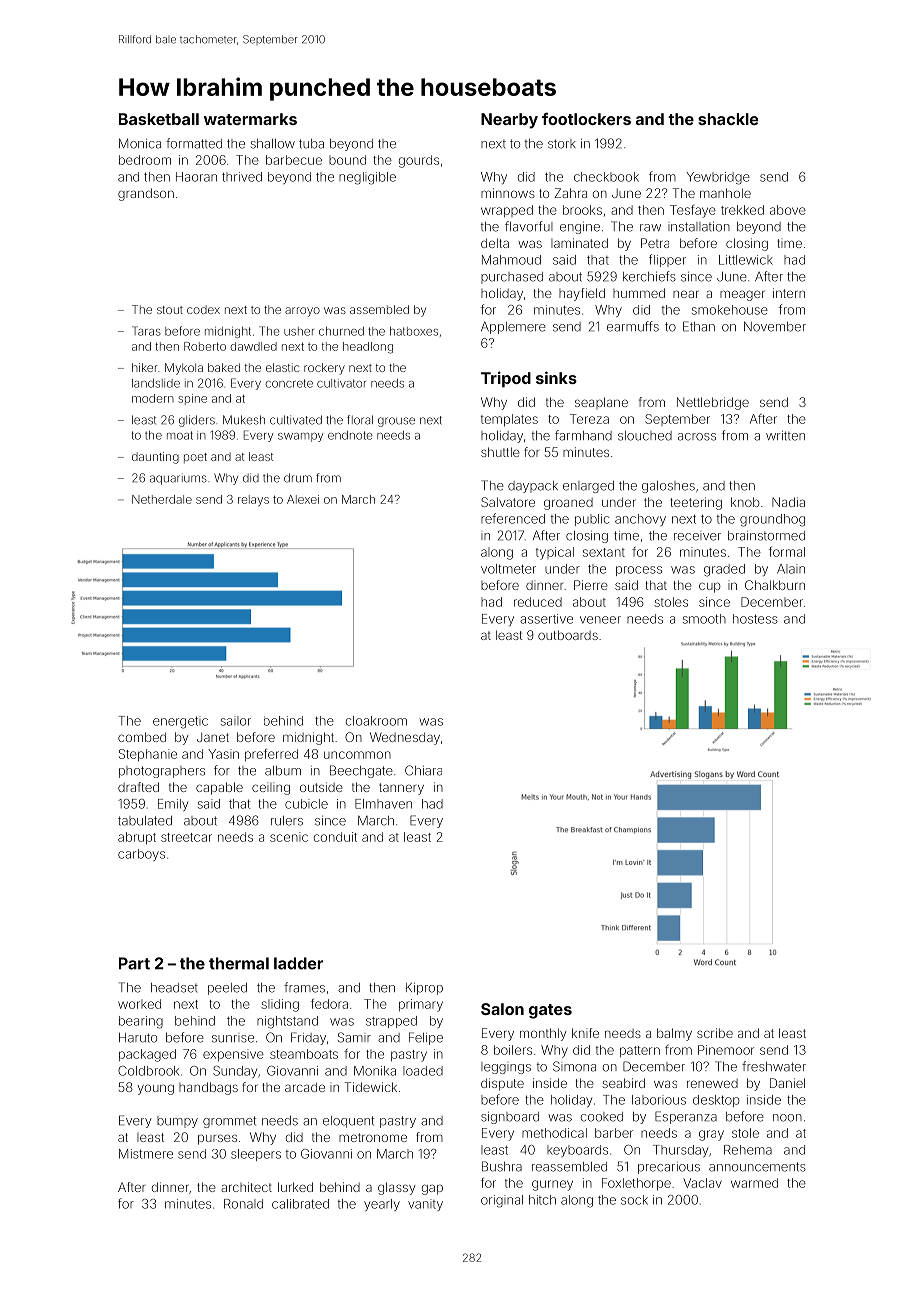 Image resolution: width=924 pixels, height=1308 pixels. Describe the element at coordinates (180, 722) in the document. I see `energetic` at that location.
